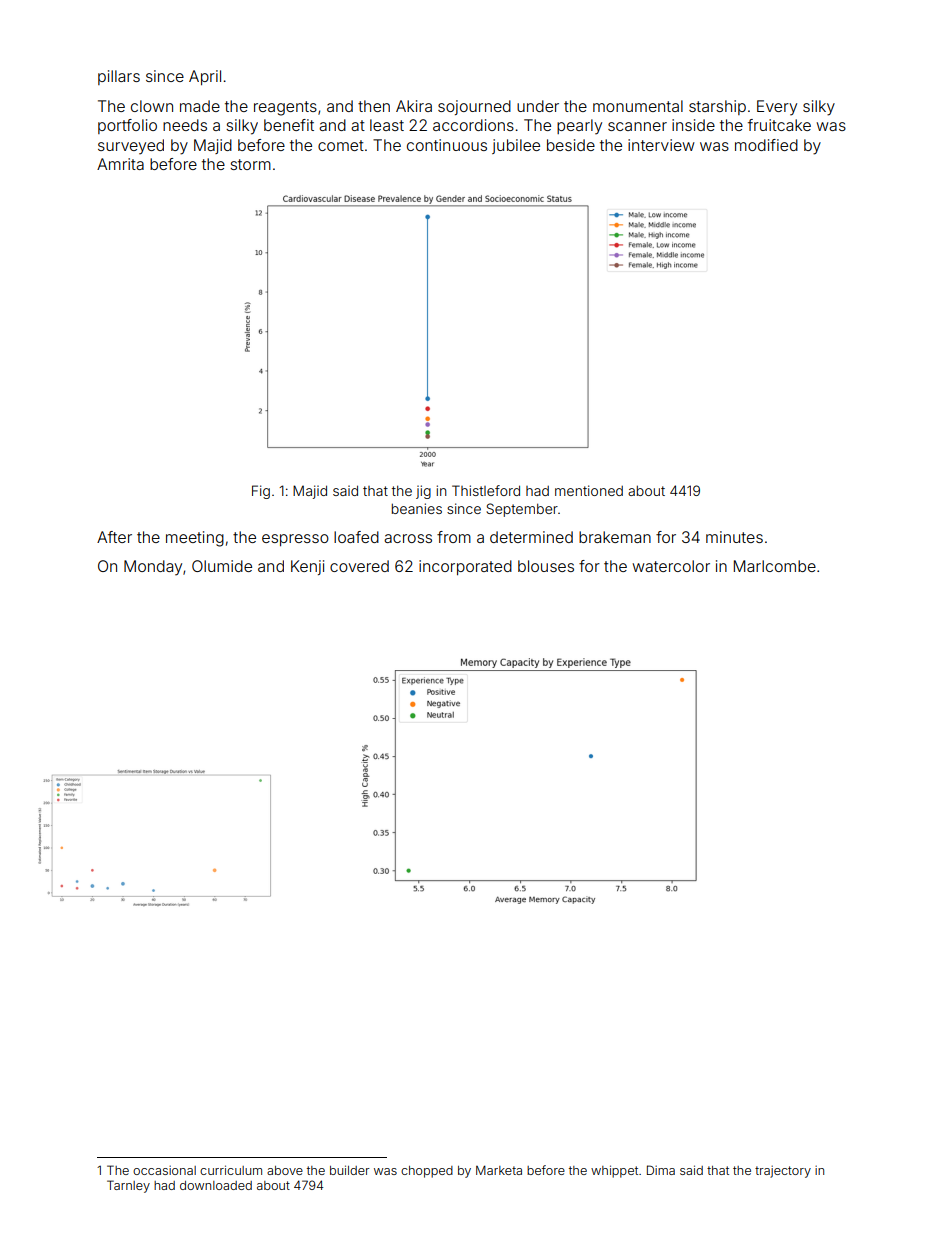  I want to click on espresso, so click(295, 540).
